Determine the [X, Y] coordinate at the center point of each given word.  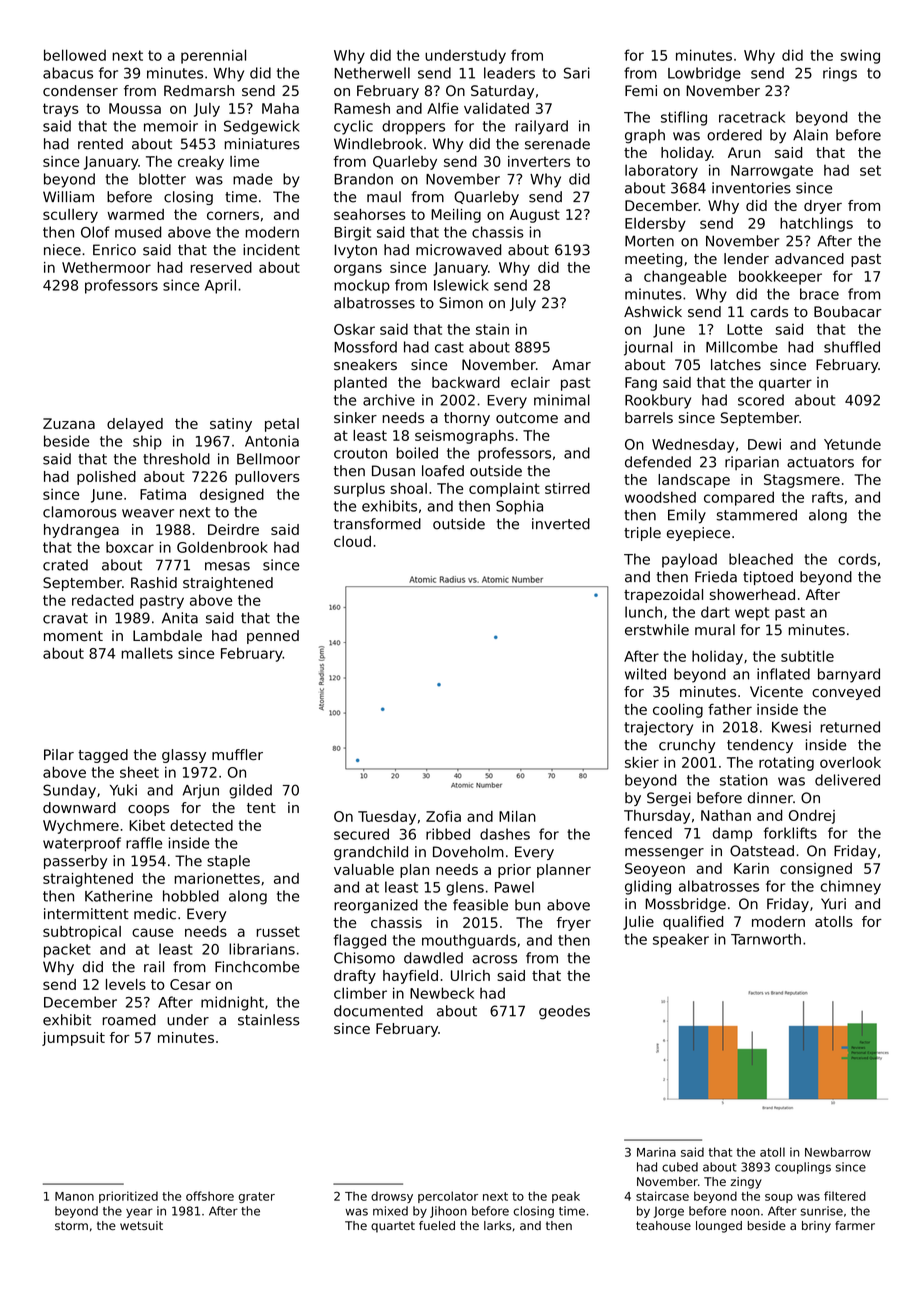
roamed [129, 1020]
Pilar [59, 755]
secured [361, 834]
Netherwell [372, 73]
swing [860, 56]
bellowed [75, 55]
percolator [448, 1197]
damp [732, 834]
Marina [656, 1152]
